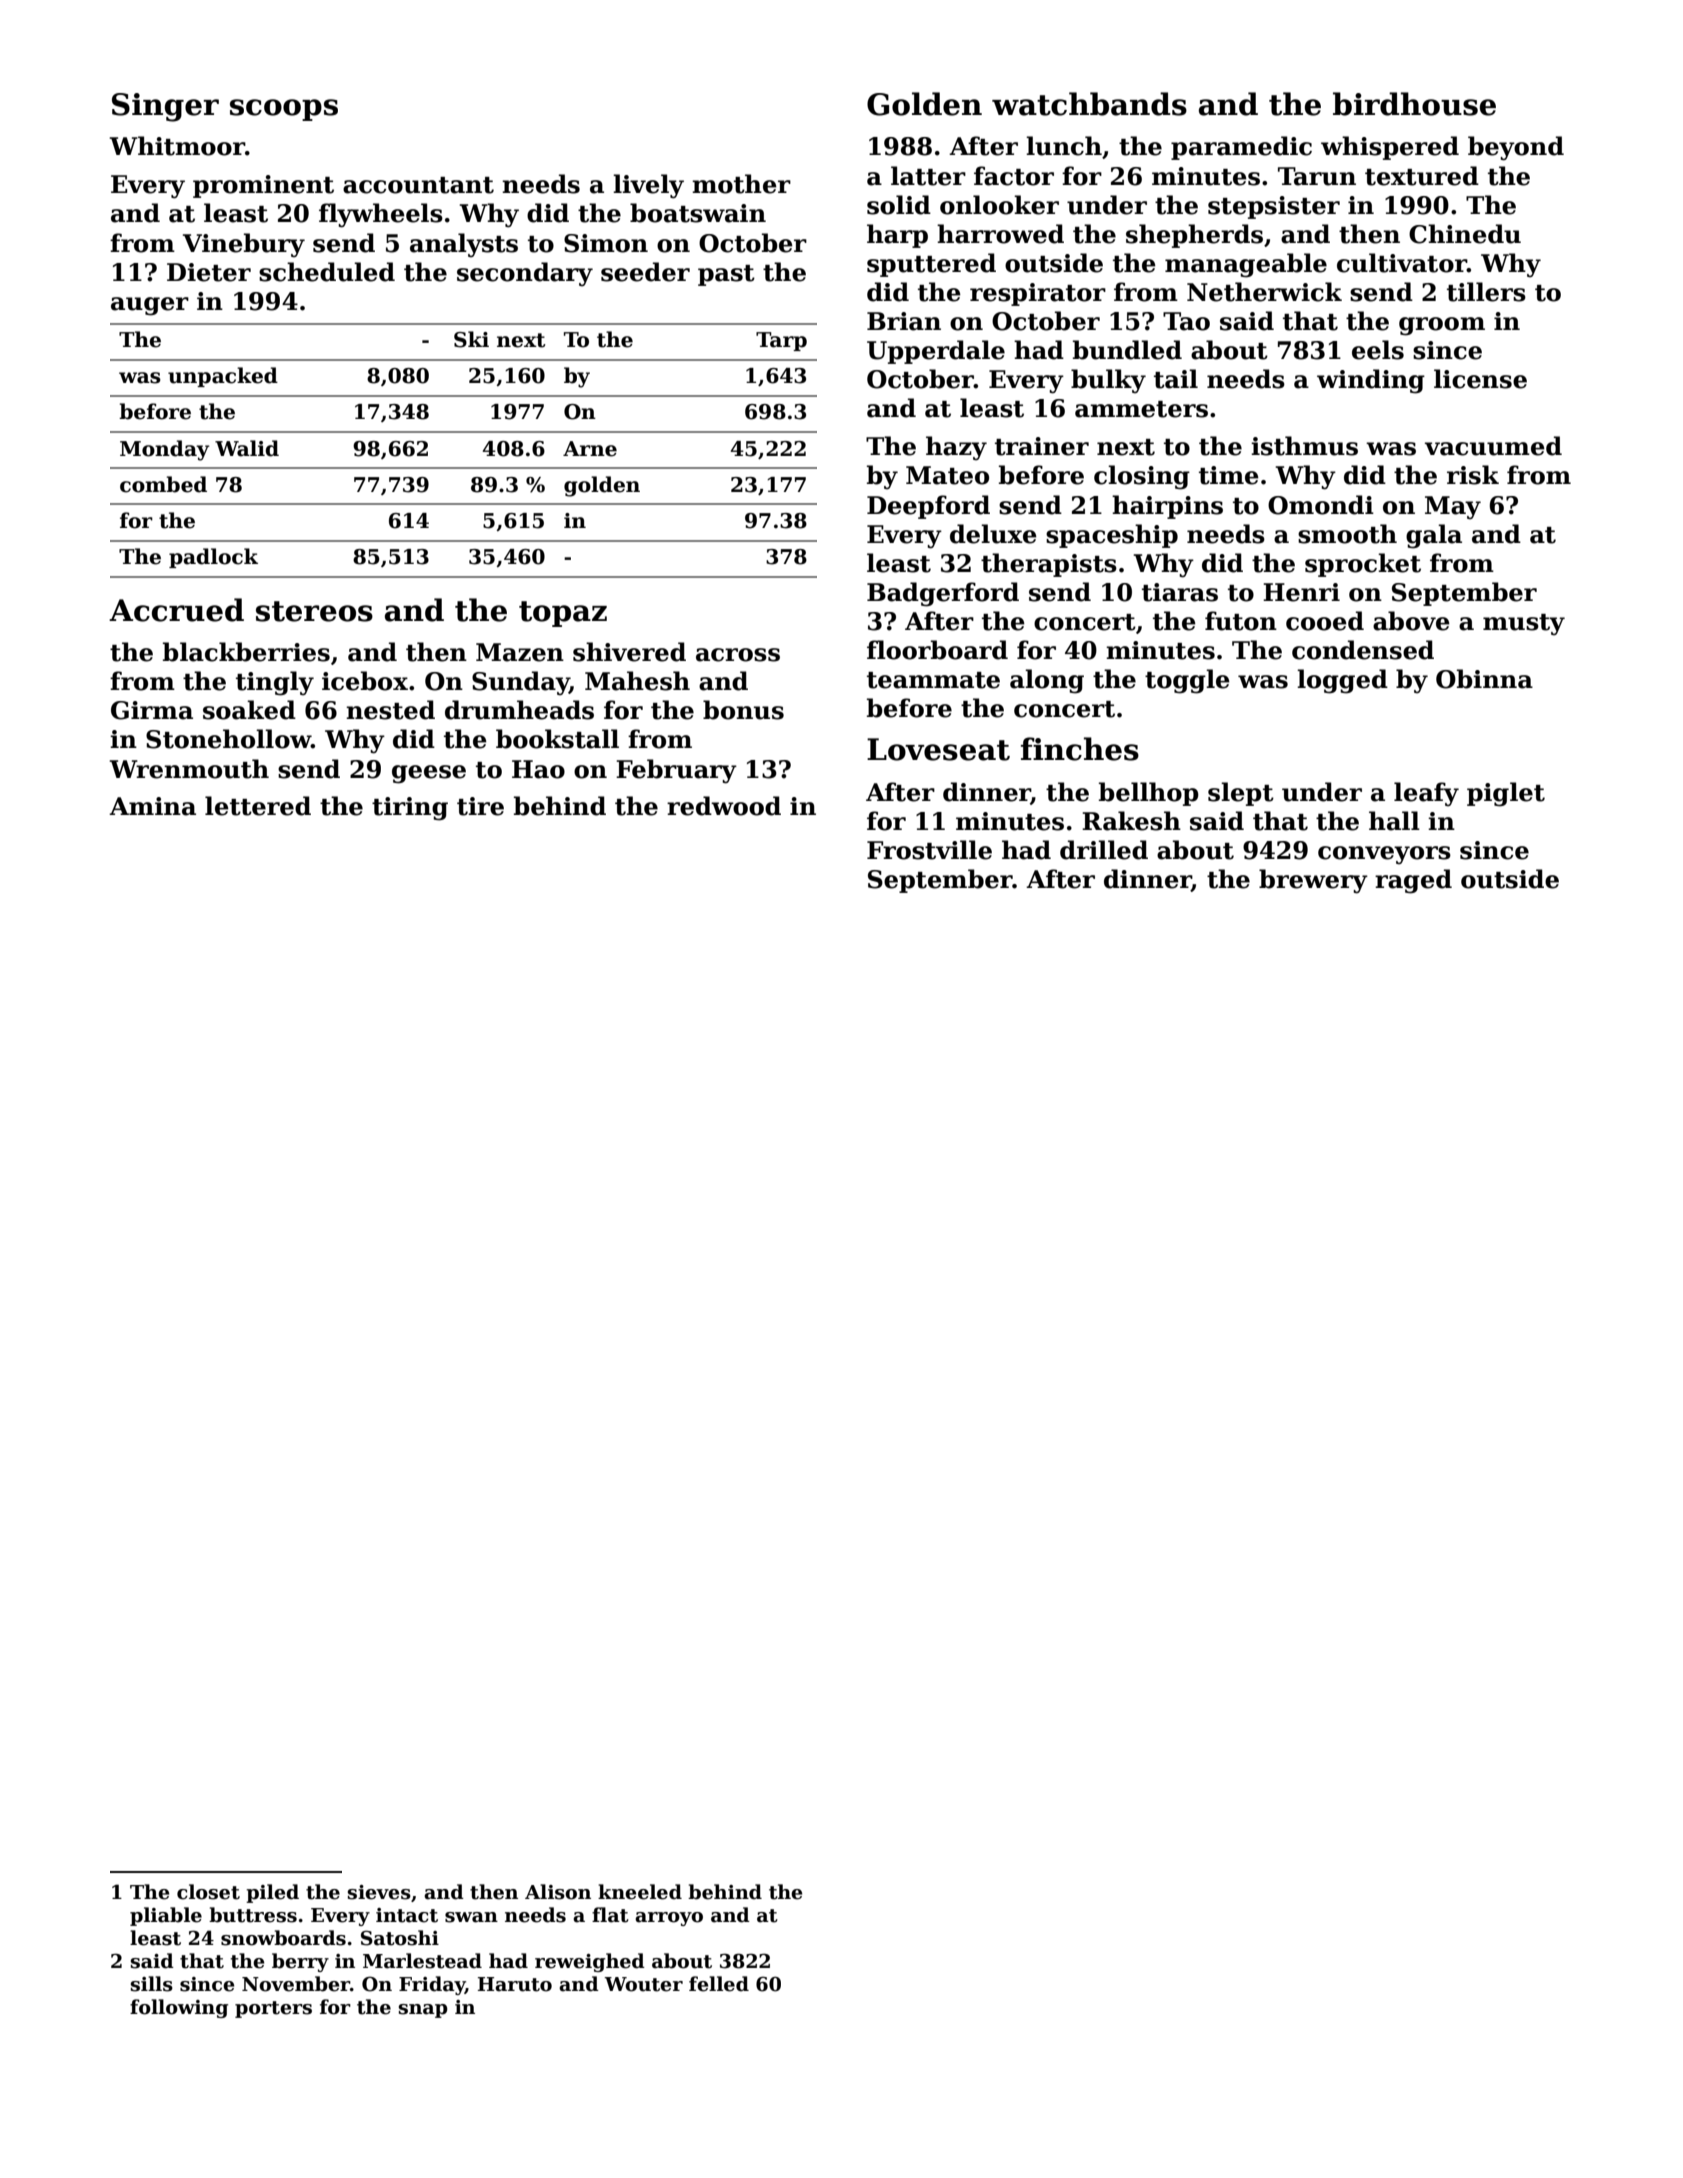 Image resolution: width=1683 pixels, height=2178 pixels. What do you see at coordinates (643, 1984) in the screenshot?
I see `Wouter` at bounding box center [643, 1984].
